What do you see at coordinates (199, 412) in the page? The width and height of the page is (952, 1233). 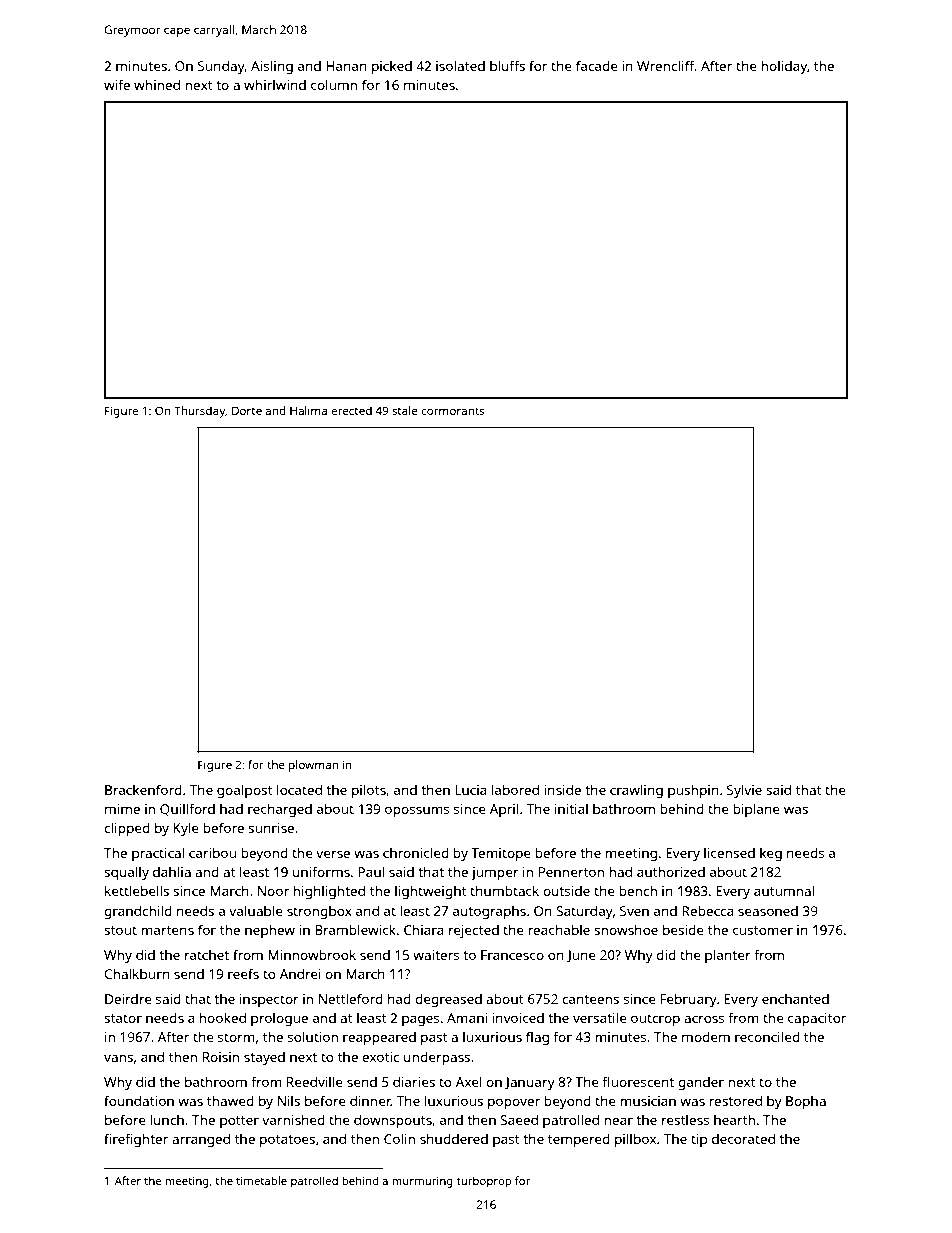 I see `Thursday` at bounding box center [199, 412].
